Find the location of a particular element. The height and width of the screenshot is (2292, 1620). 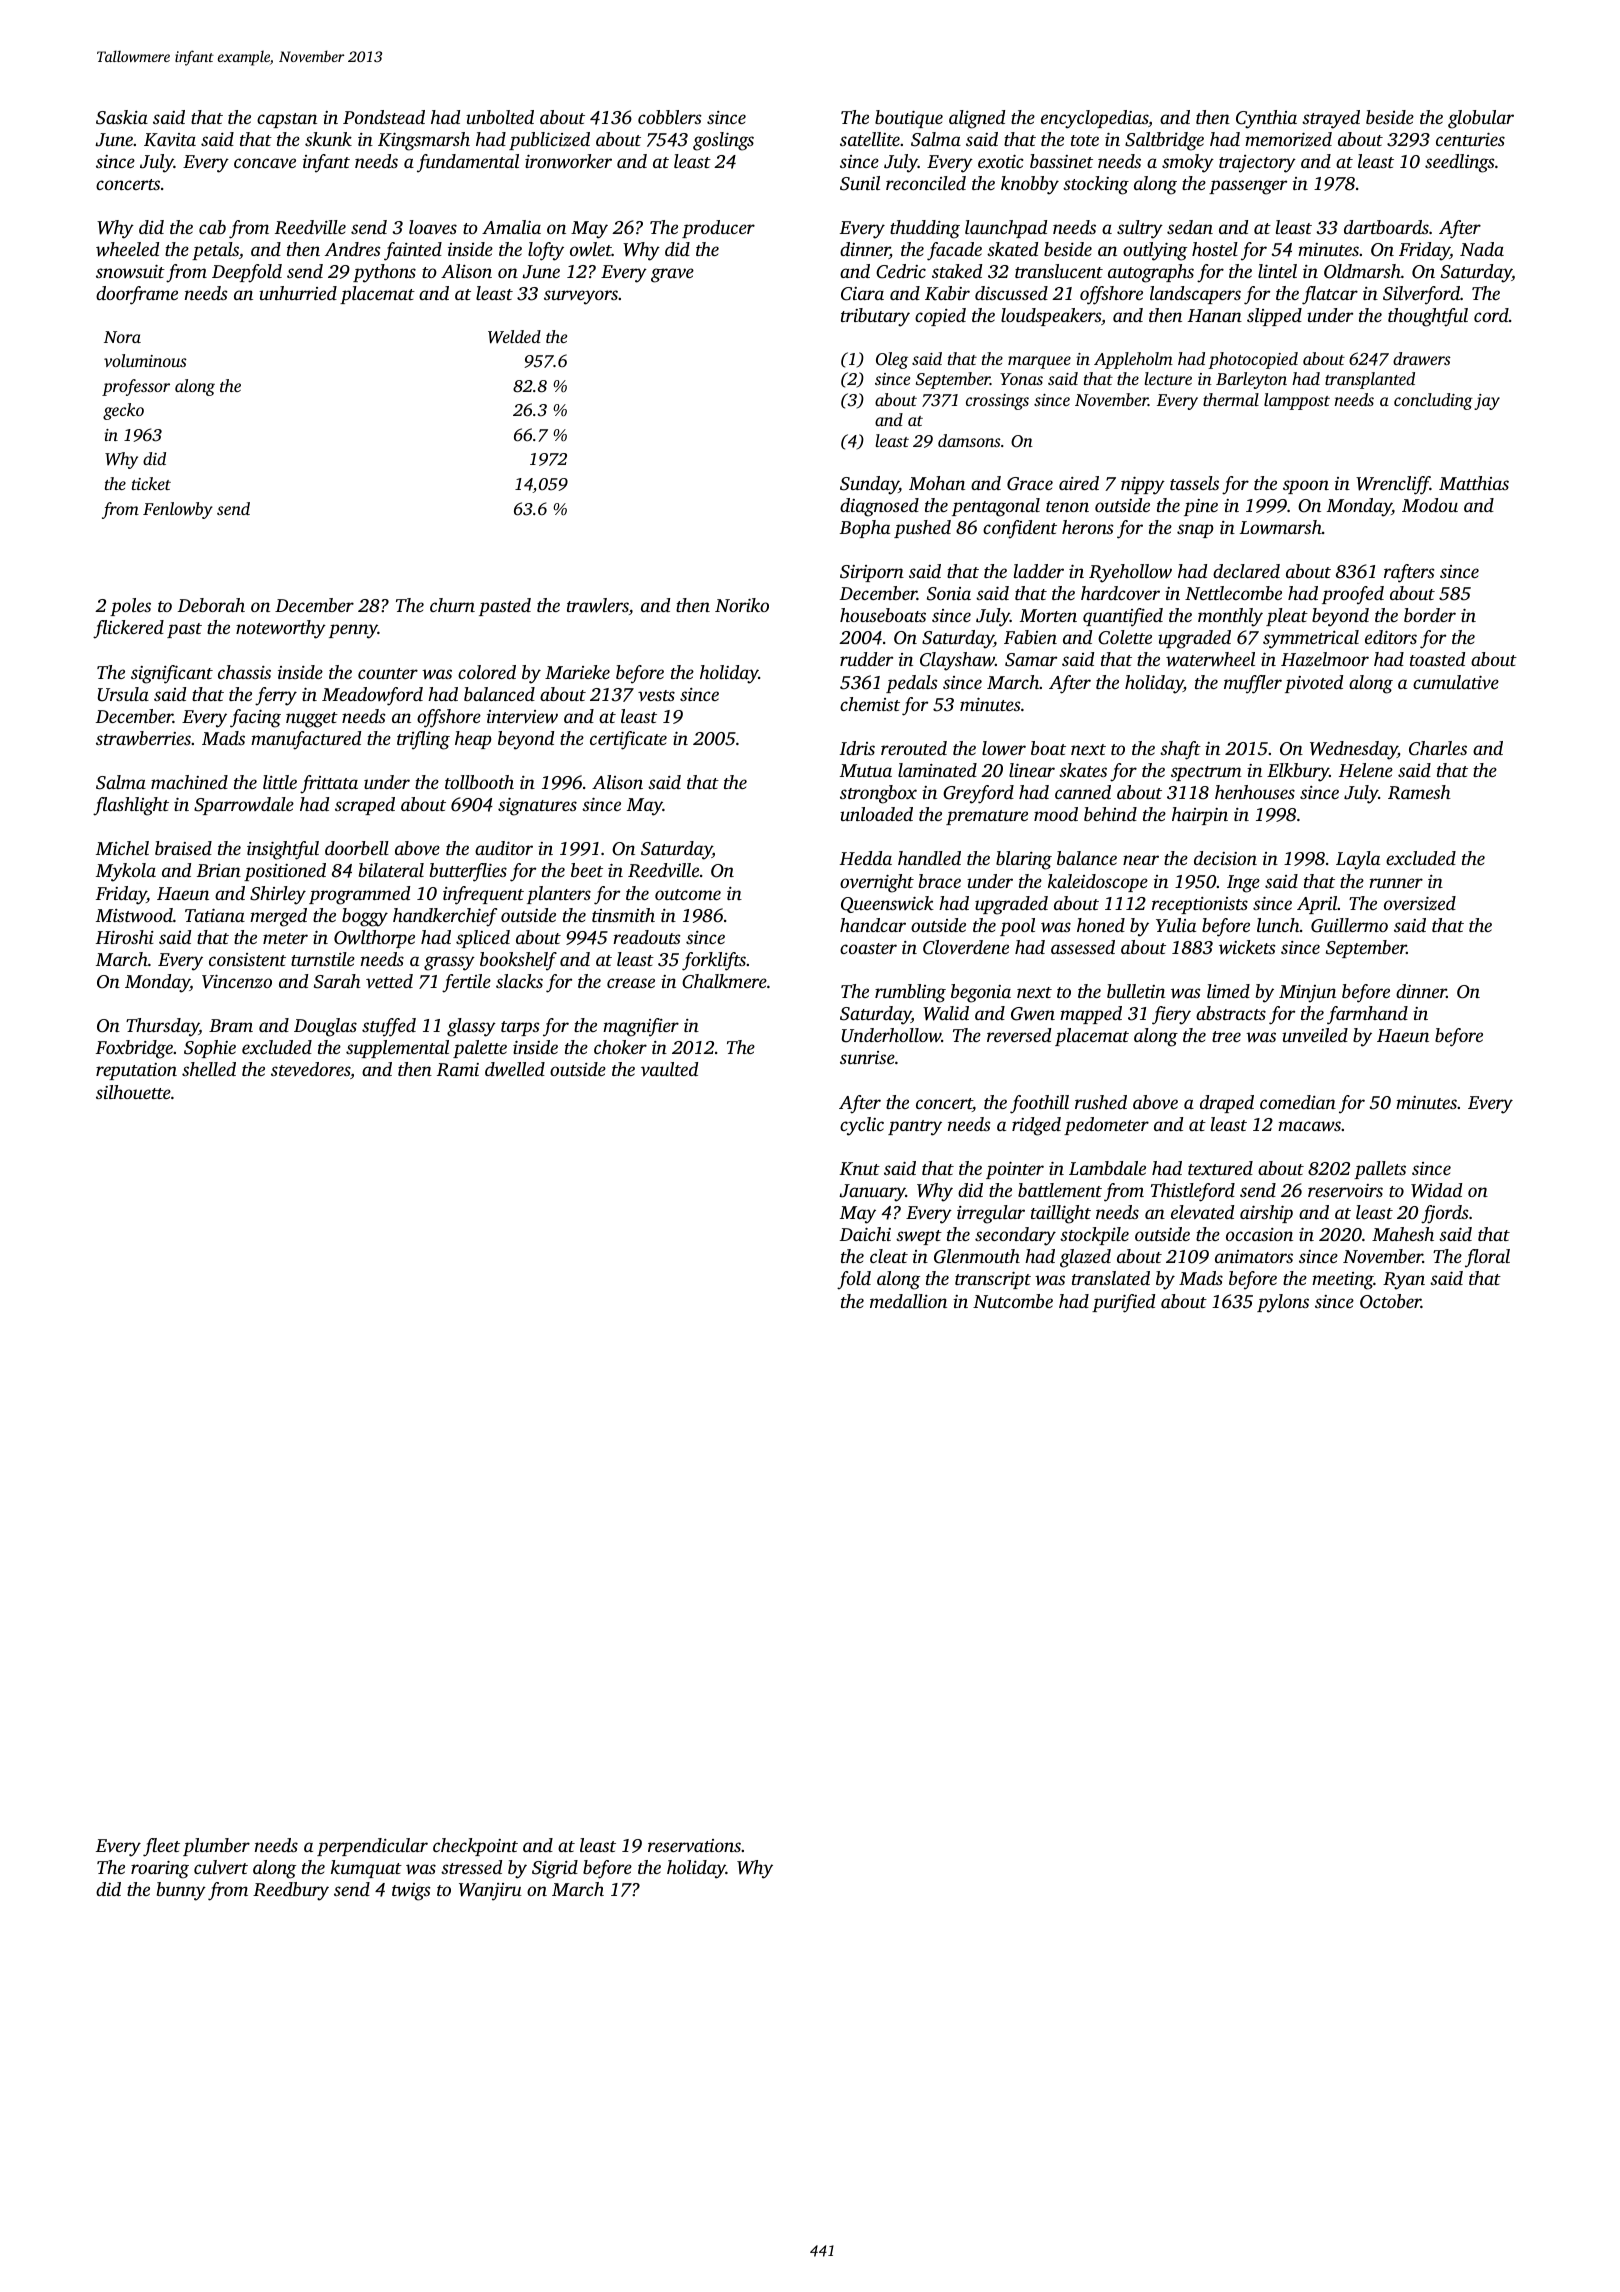

Welded is located at coordinates (514, 337).
